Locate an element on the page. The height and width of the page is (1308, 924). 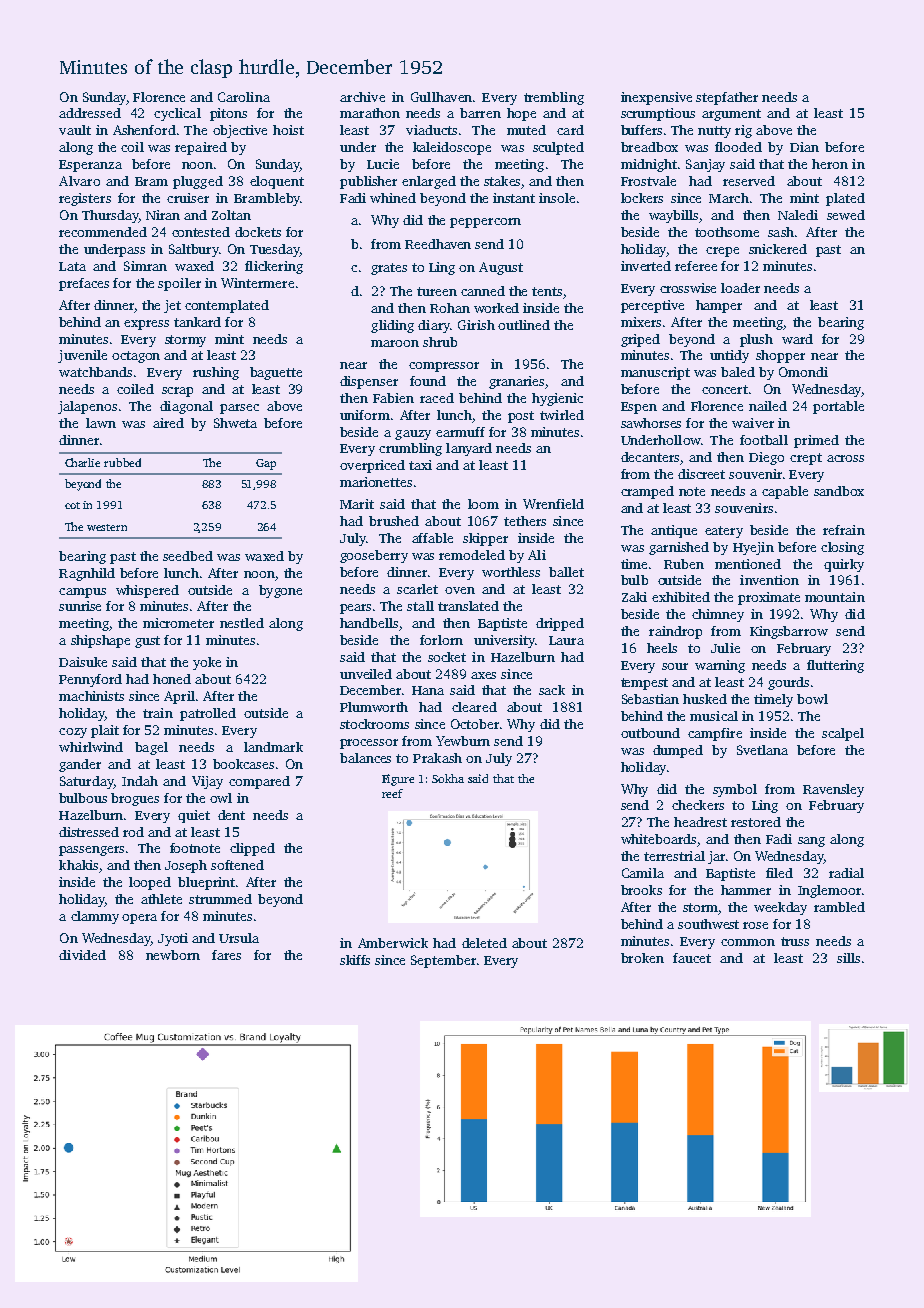
found is located at coordinates (428, 381).
